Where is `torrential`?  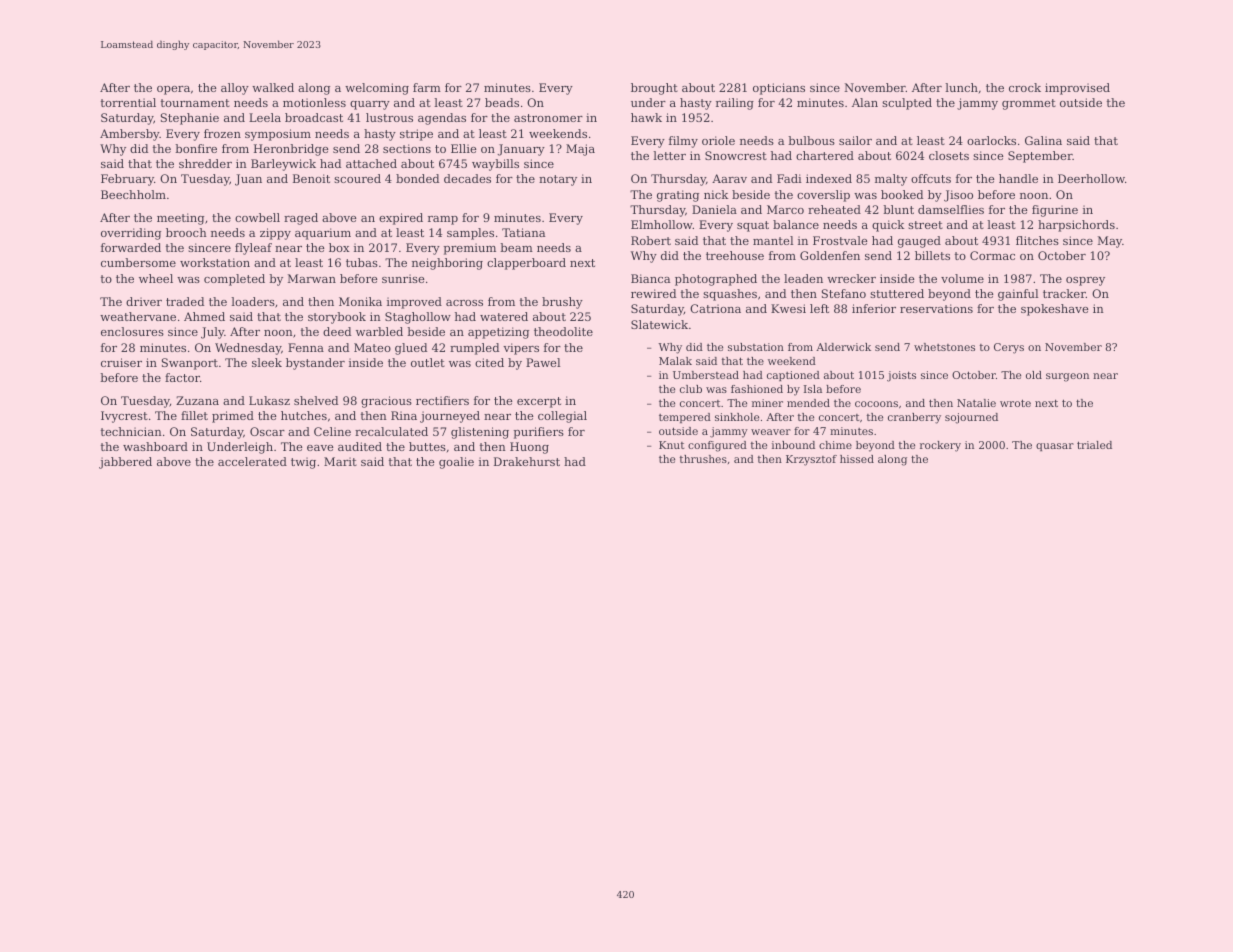 torrential is located at coordinates (128, 102).
